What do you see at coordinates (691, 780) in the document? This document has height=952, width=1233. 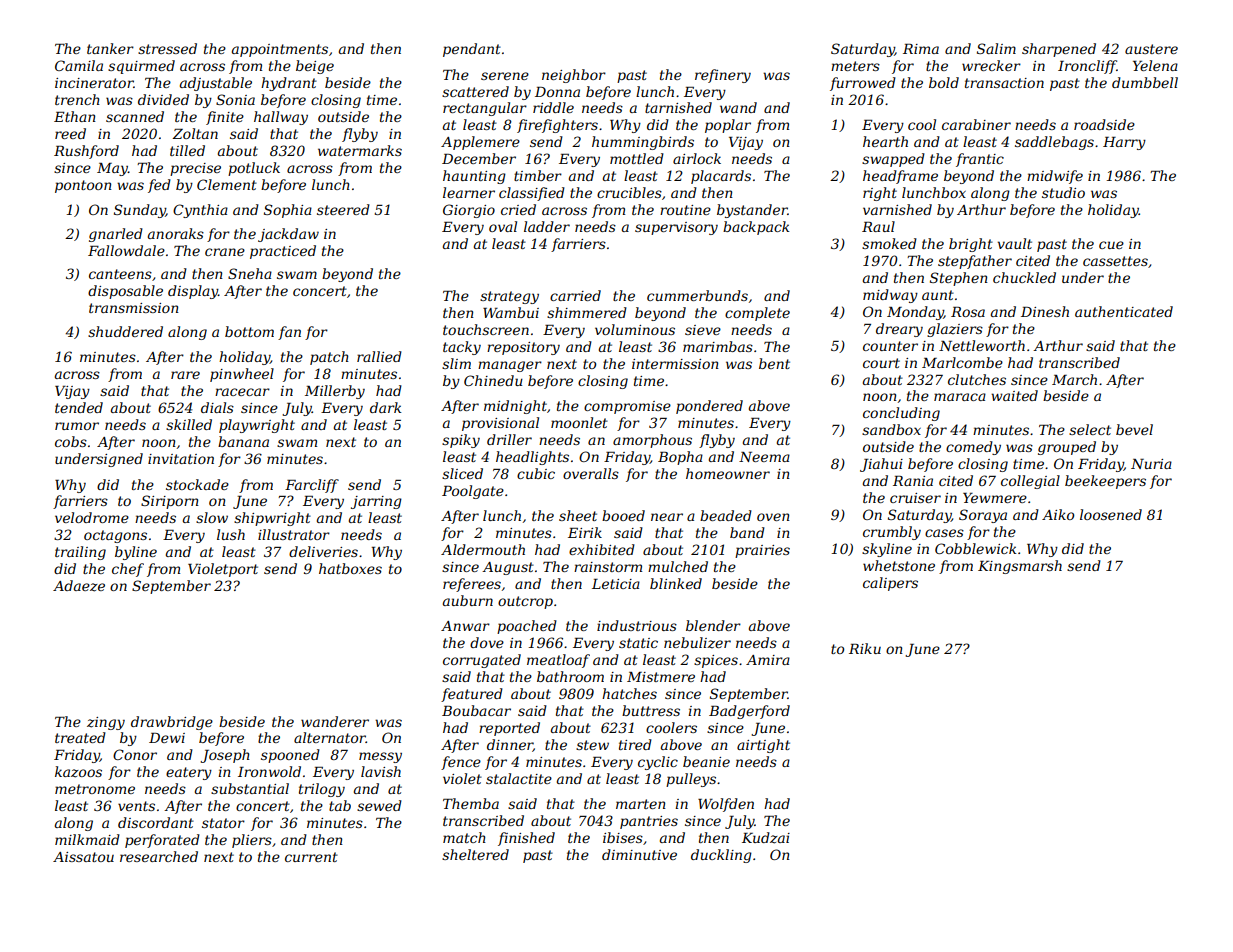 I see `pulleys` at bounding box center [691, 780].
